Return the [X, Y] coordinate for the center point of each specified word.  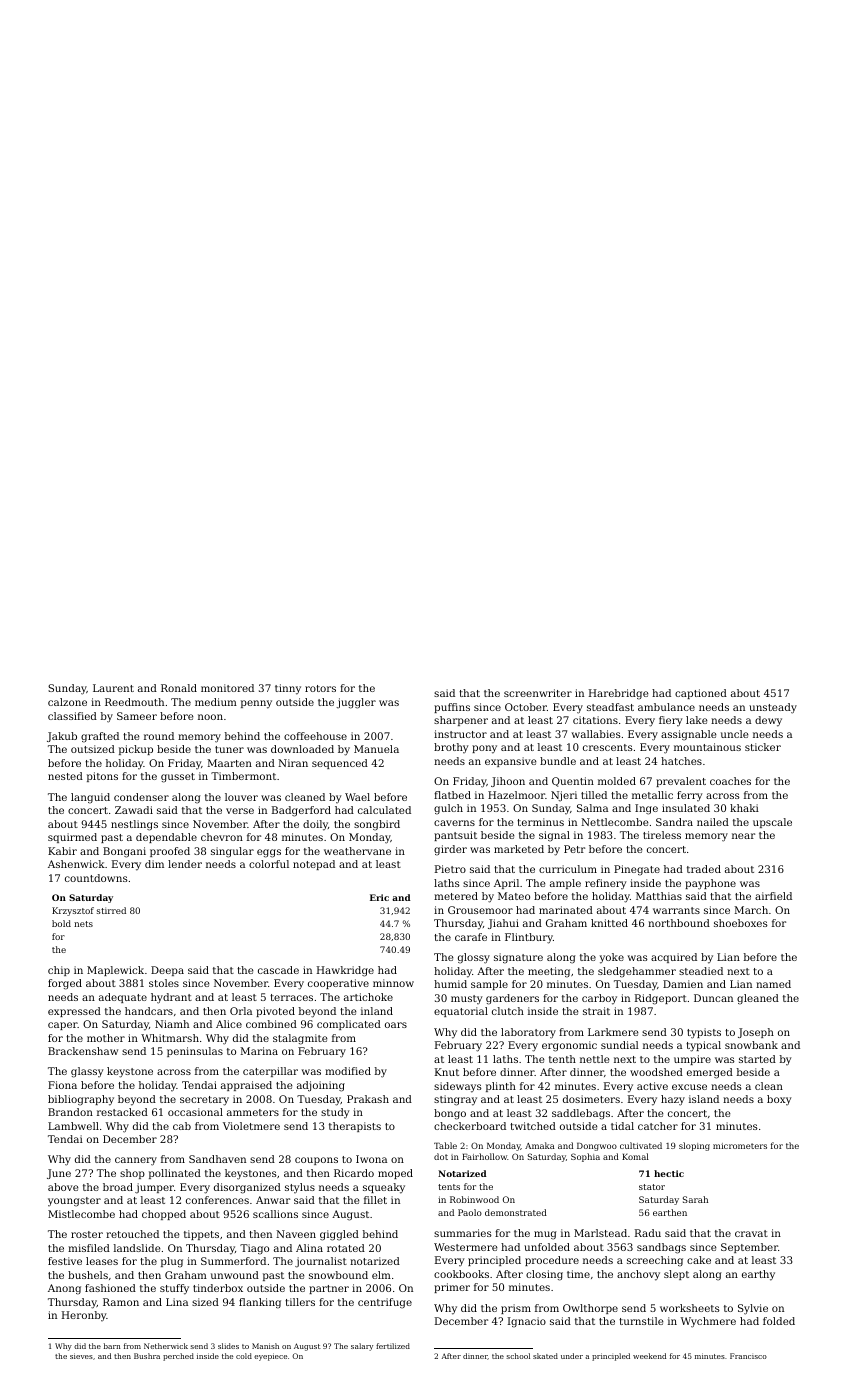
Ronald [179, 688]
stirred [111, 910]
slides [228, 1346]
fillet [375, 1200]
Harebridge [619, 694]
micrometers [740, 1146]
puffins [452, 708]
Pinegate [637, 870]
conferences [217, 1200]
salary [362, 1347]
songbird [377, 825]
